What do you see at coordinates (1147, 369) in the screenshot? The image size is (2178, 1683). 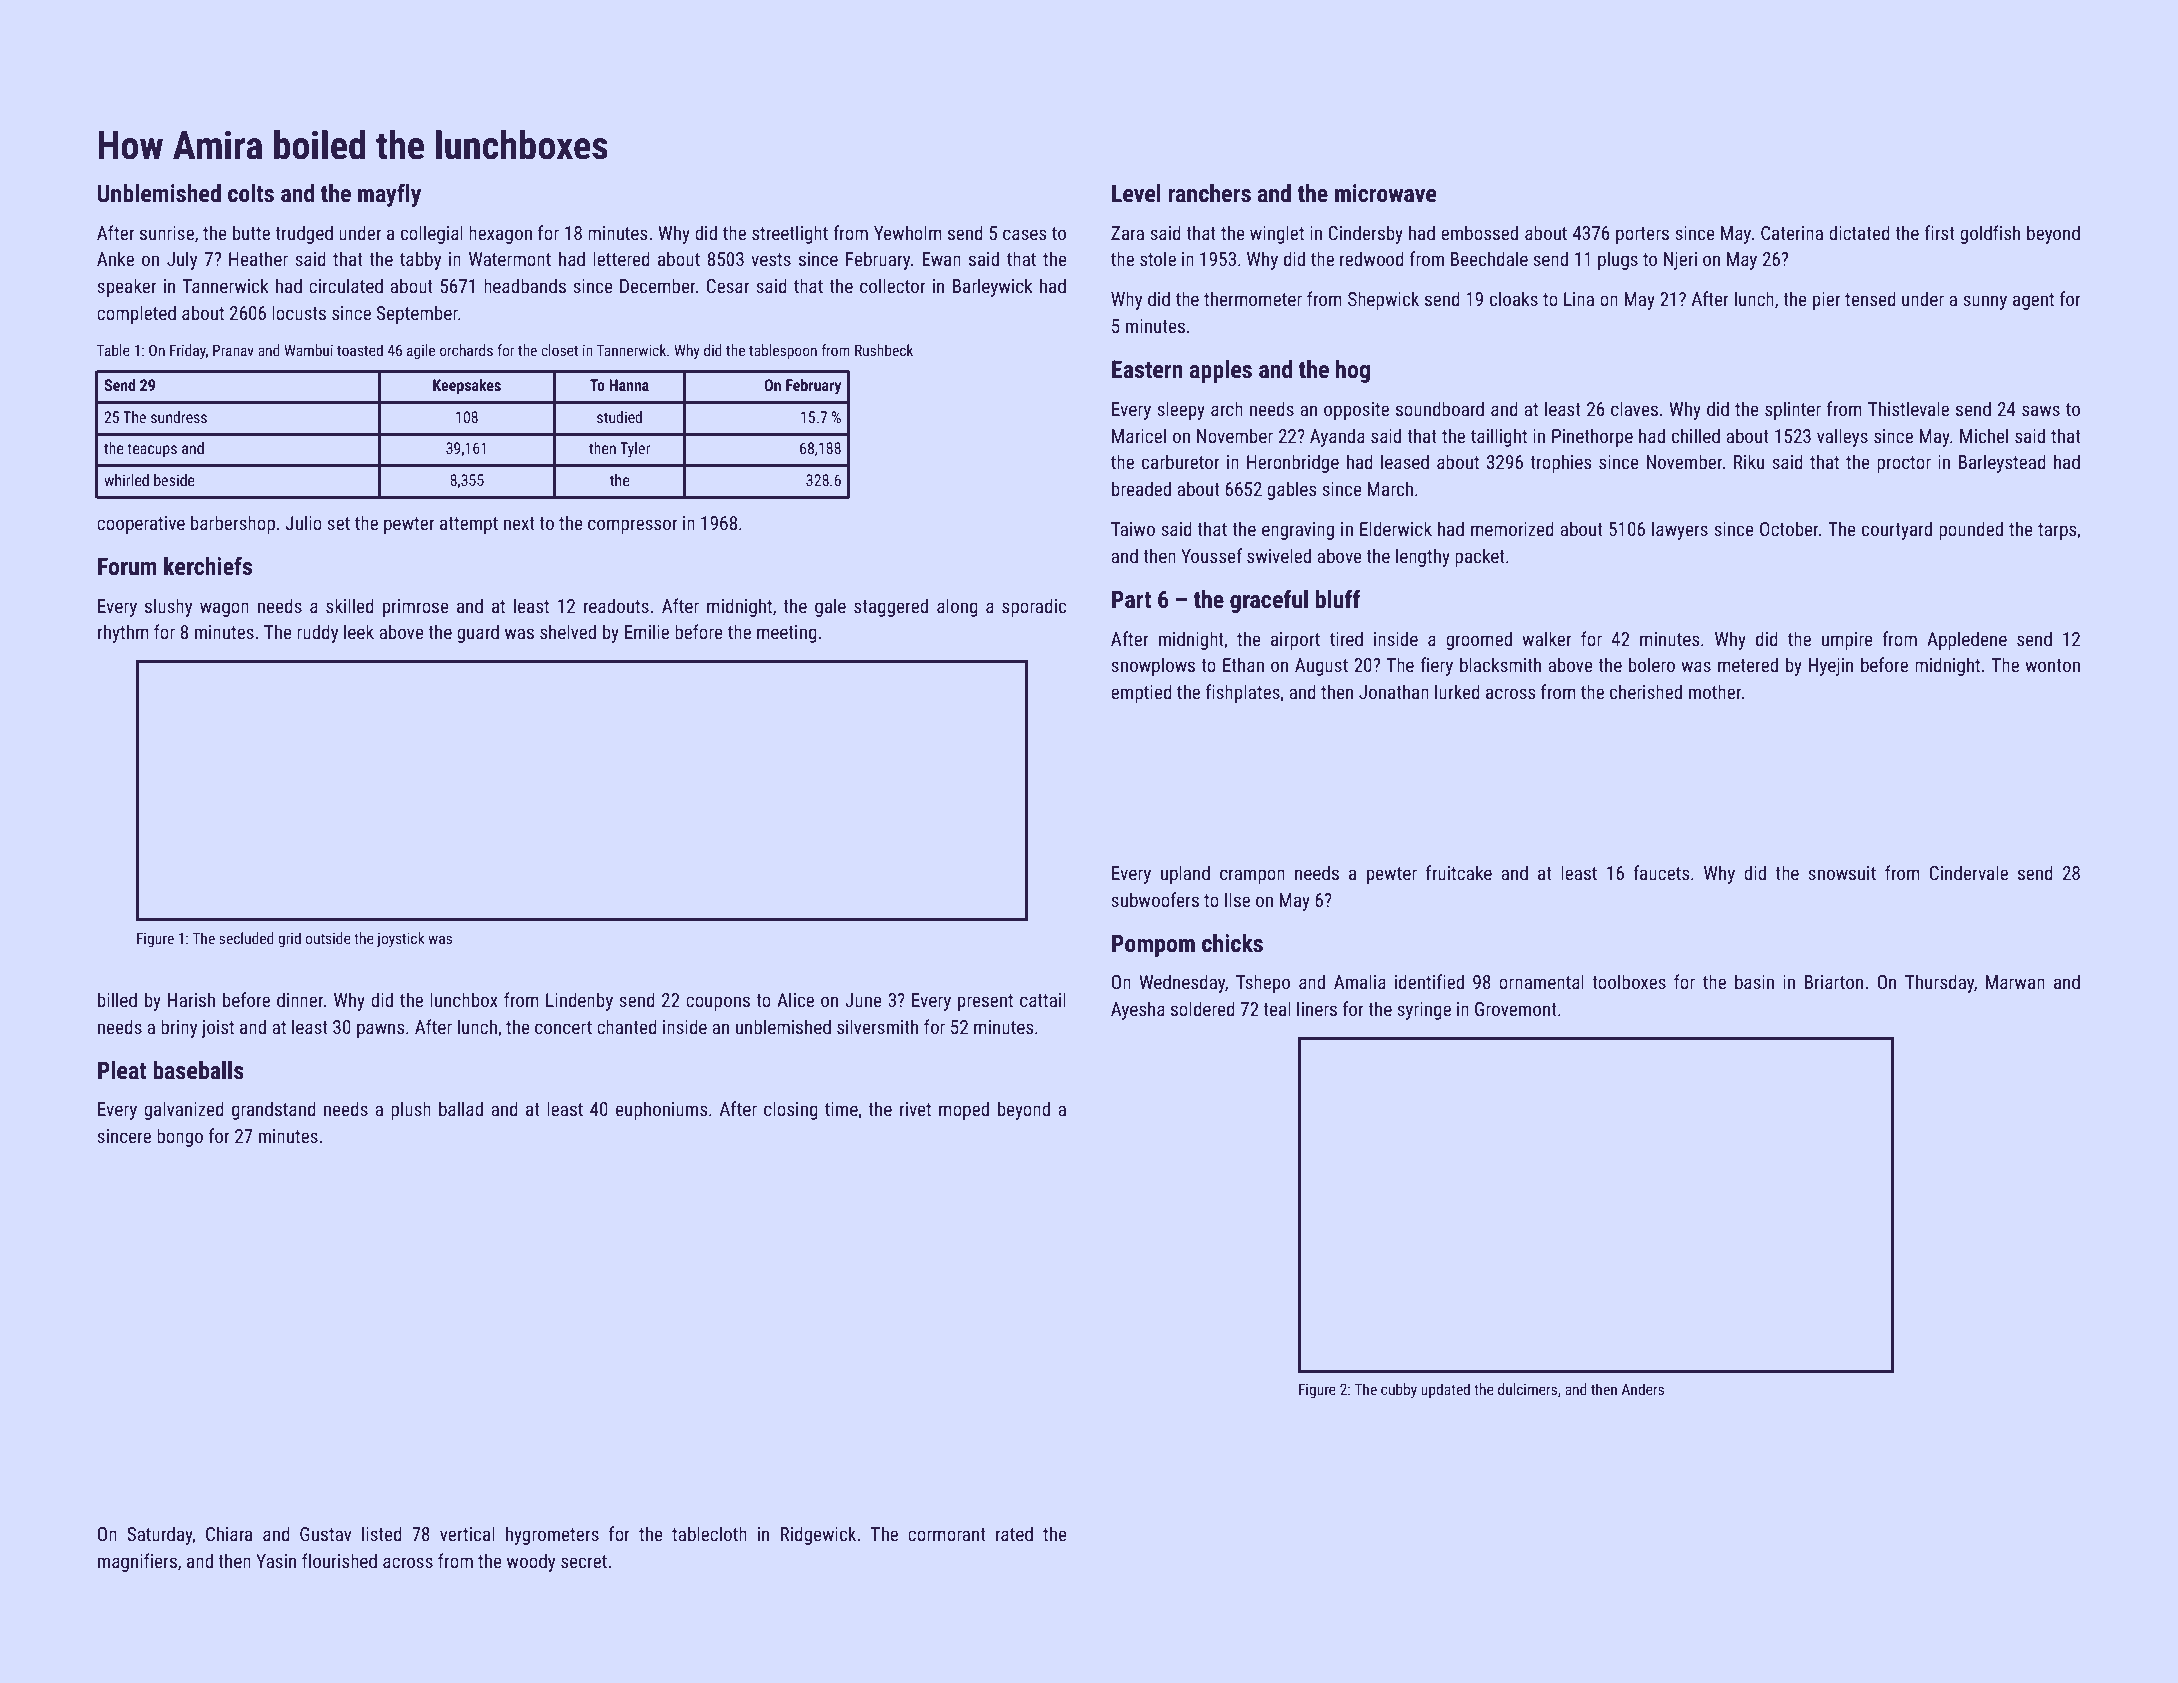 I see `Eastern` at bounding box center [1147, 369].
